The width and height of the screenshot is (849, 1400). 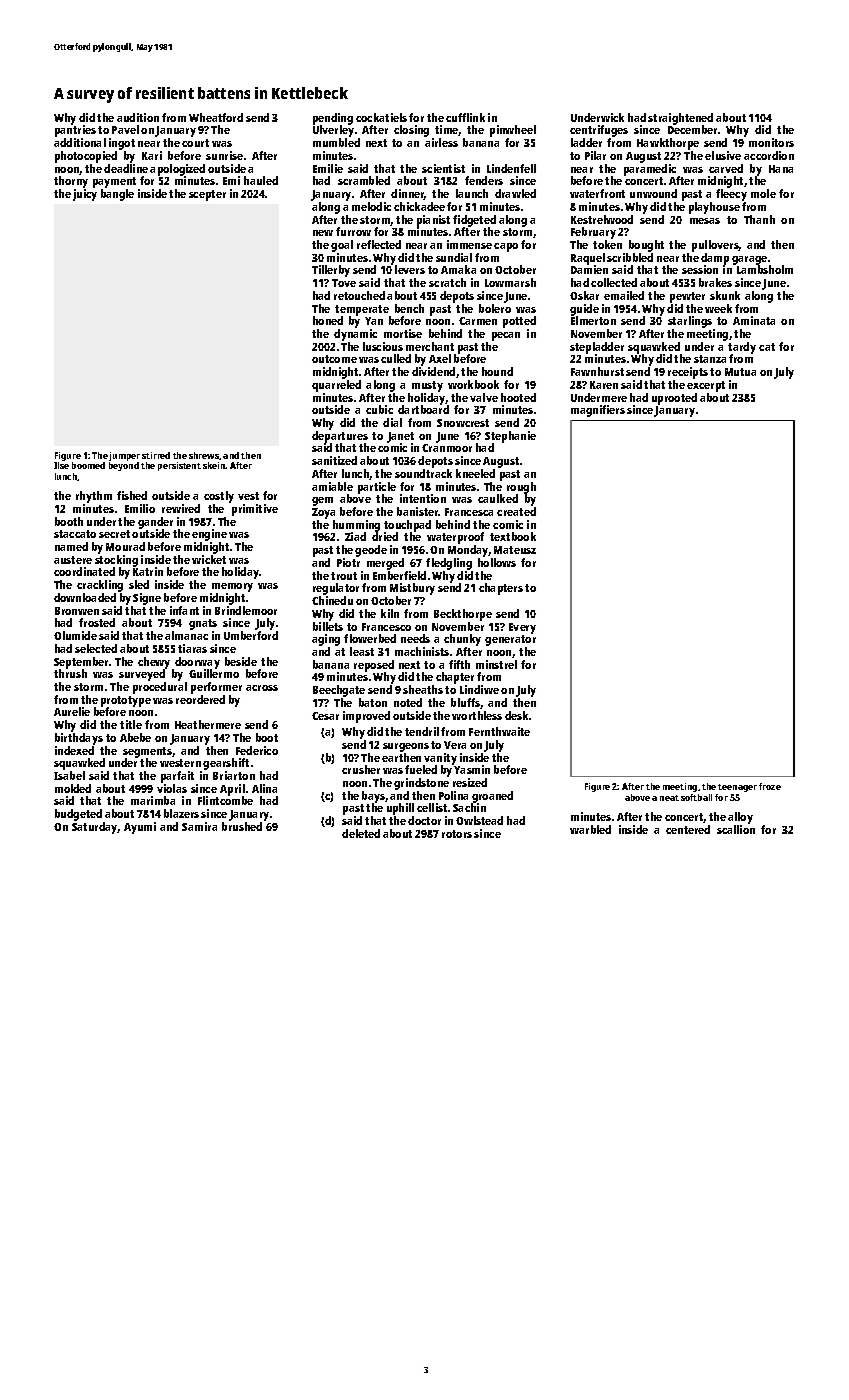 I want to click on audition, so click(x=138, y=117).
